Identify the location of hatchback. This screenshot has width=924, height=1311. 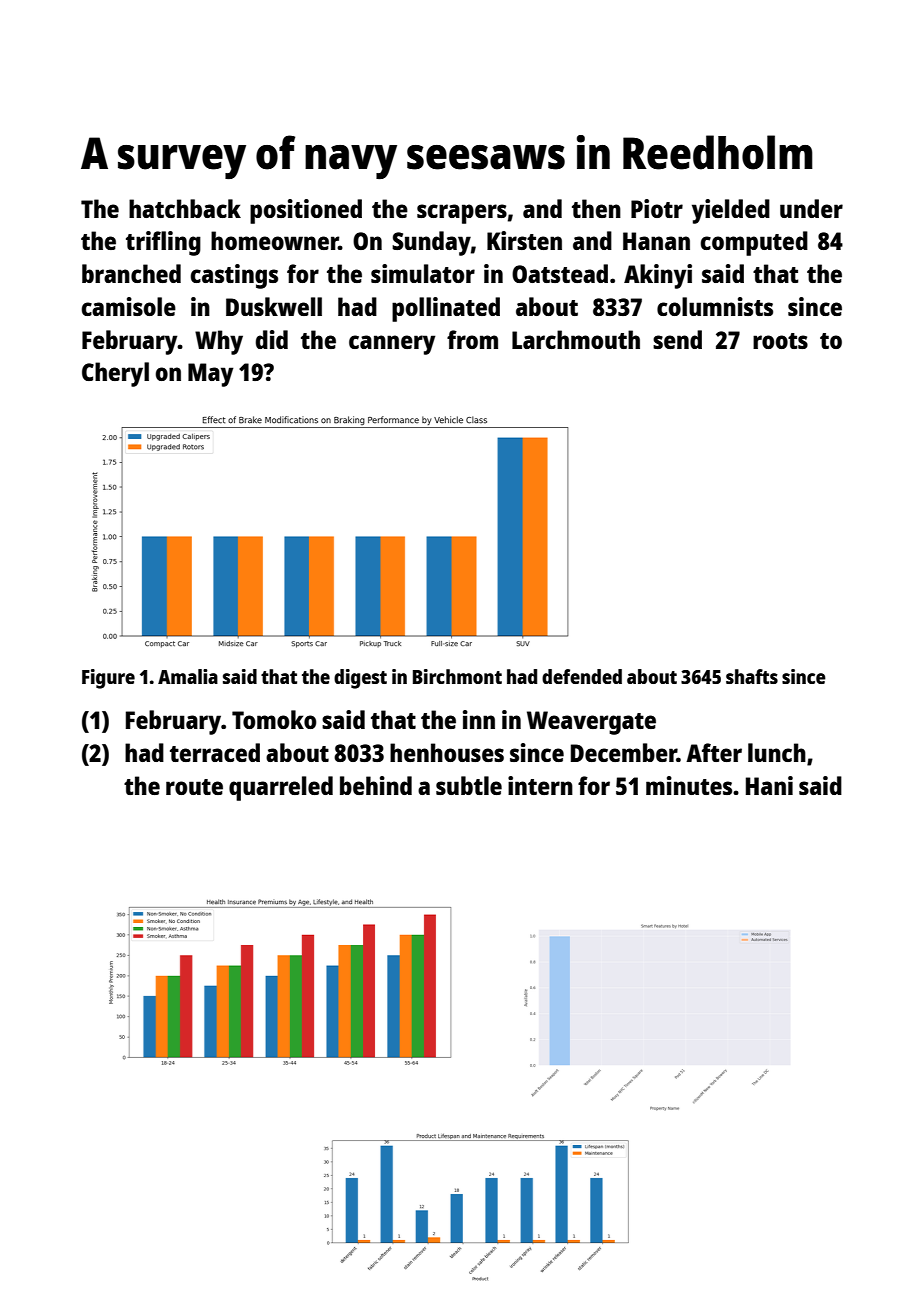
(185, 208).
